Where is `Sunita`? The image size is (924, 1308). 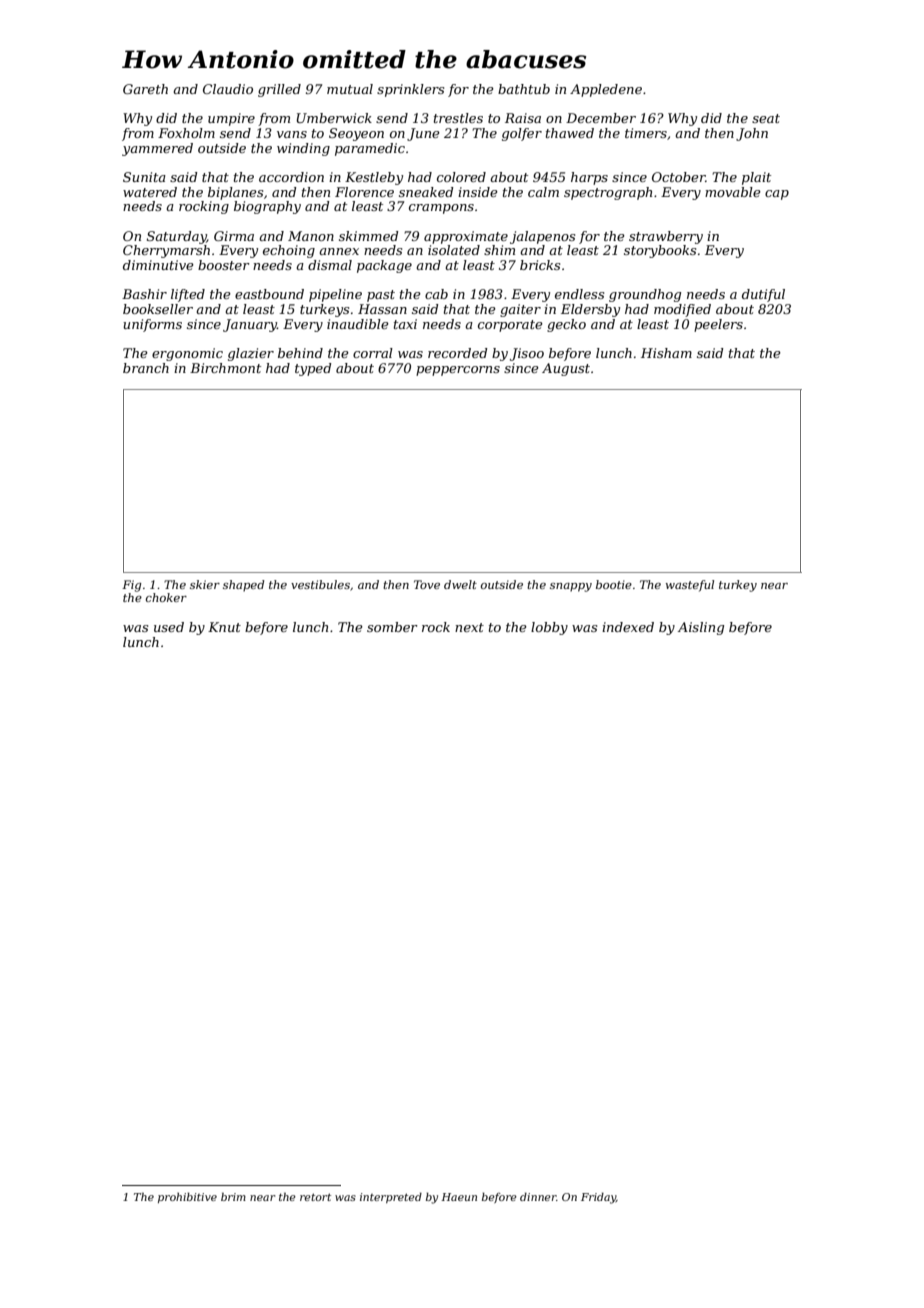
Sunita is located at coordinates (144, 177).
